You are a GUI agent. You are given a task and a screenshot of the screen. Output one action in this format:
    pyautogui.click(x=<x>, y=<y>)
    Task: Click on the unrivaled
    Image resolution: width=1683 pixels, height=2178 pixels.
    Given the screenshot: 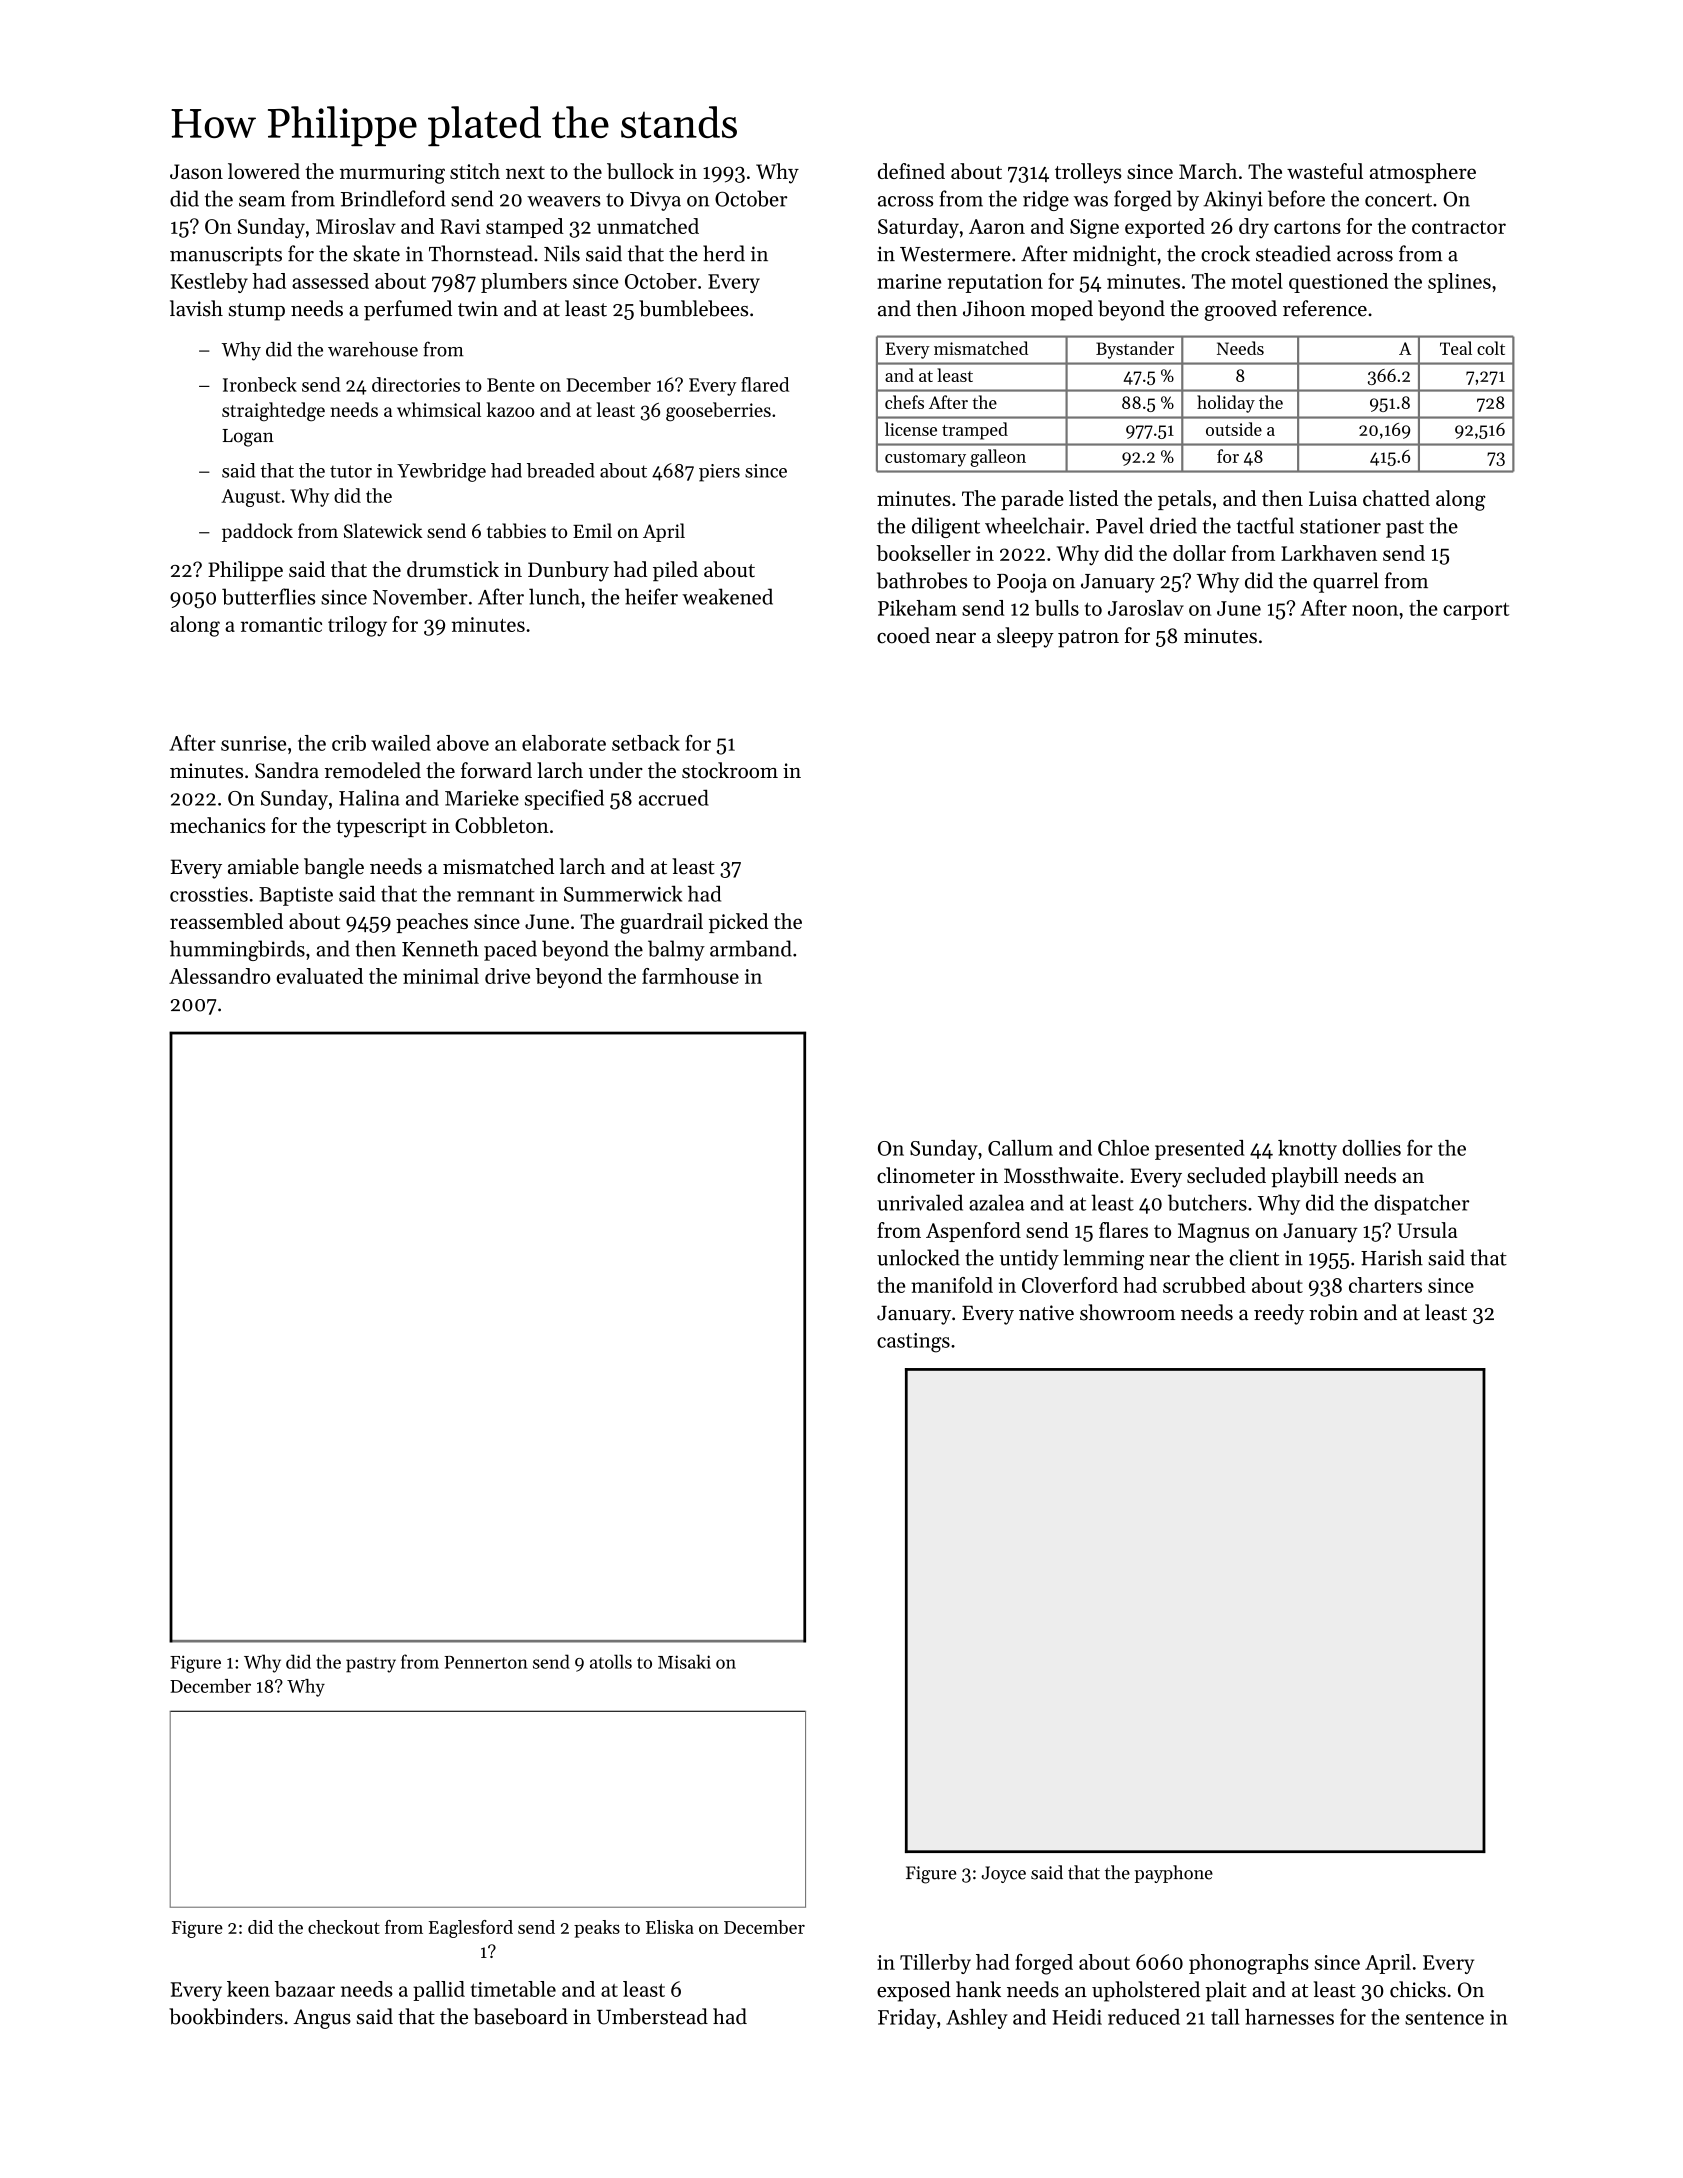 What is the action you would take?
    pyautogui.click(x=920, y=1202)
